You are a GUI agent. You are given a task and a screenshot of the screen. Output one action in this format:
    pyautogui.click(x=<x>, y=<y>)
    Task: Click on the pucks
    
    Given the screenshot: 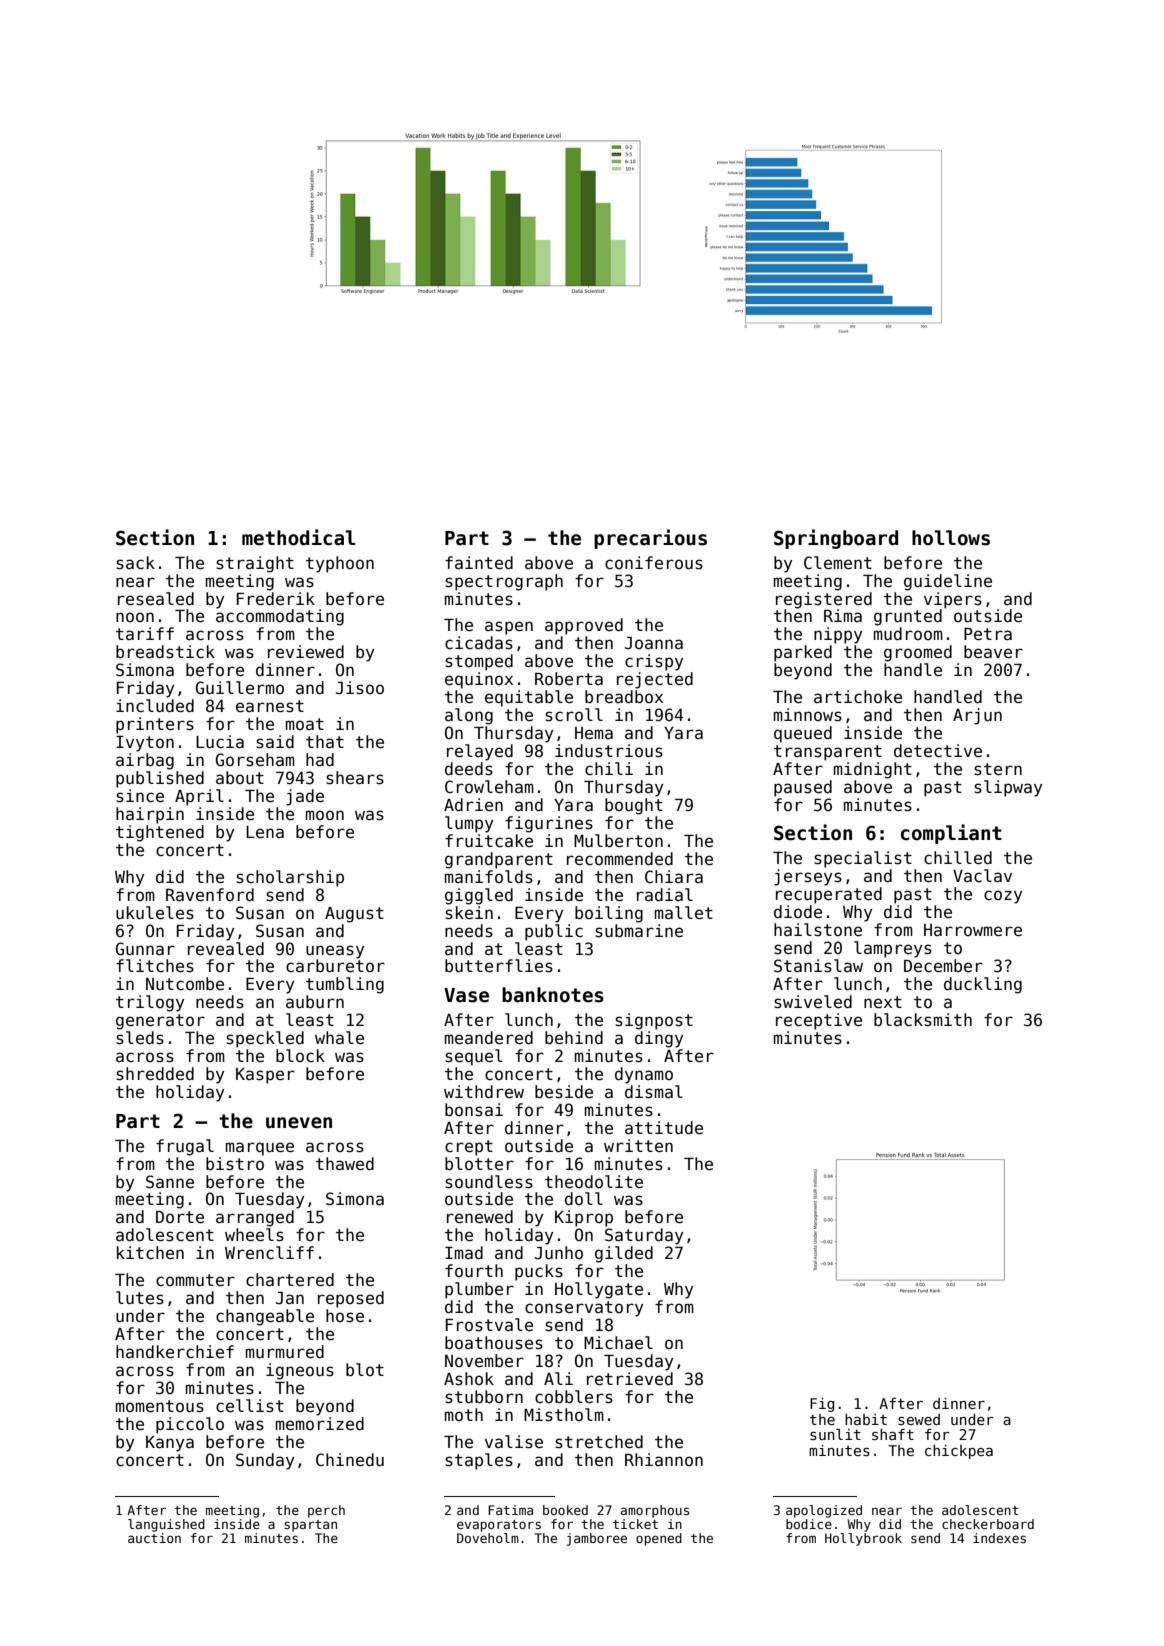 What is the action you would take?
    pyautogui.click(x=539, y=1272)
